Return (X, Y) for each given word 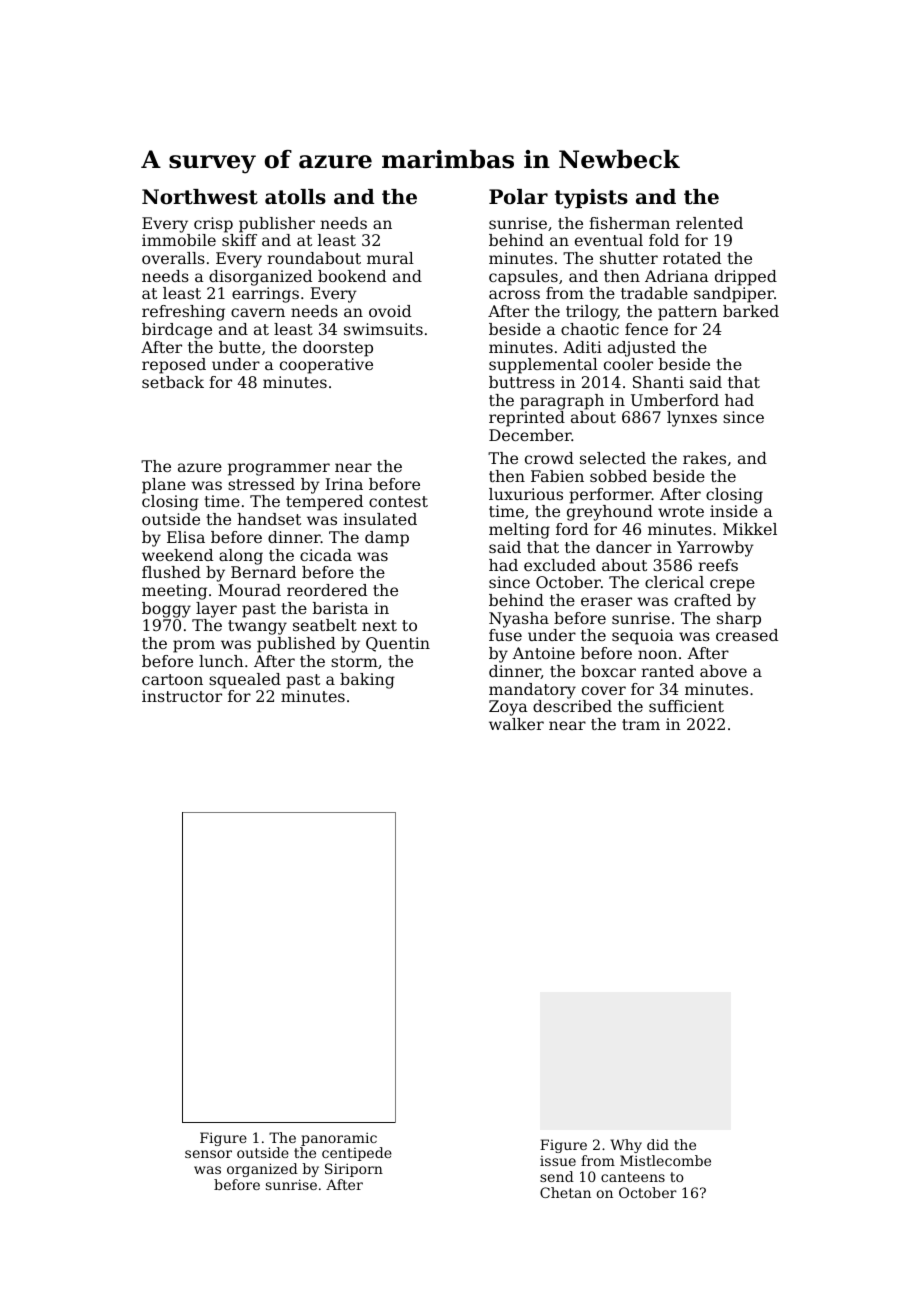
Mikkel (750, 529)
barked (751, 311)
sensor (208, 1154)
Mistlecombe (665, 1160)
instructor (182, 696)
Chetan (565, 1192)
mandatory (532, 691)
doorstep (338, 349)
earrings (265, 295)
